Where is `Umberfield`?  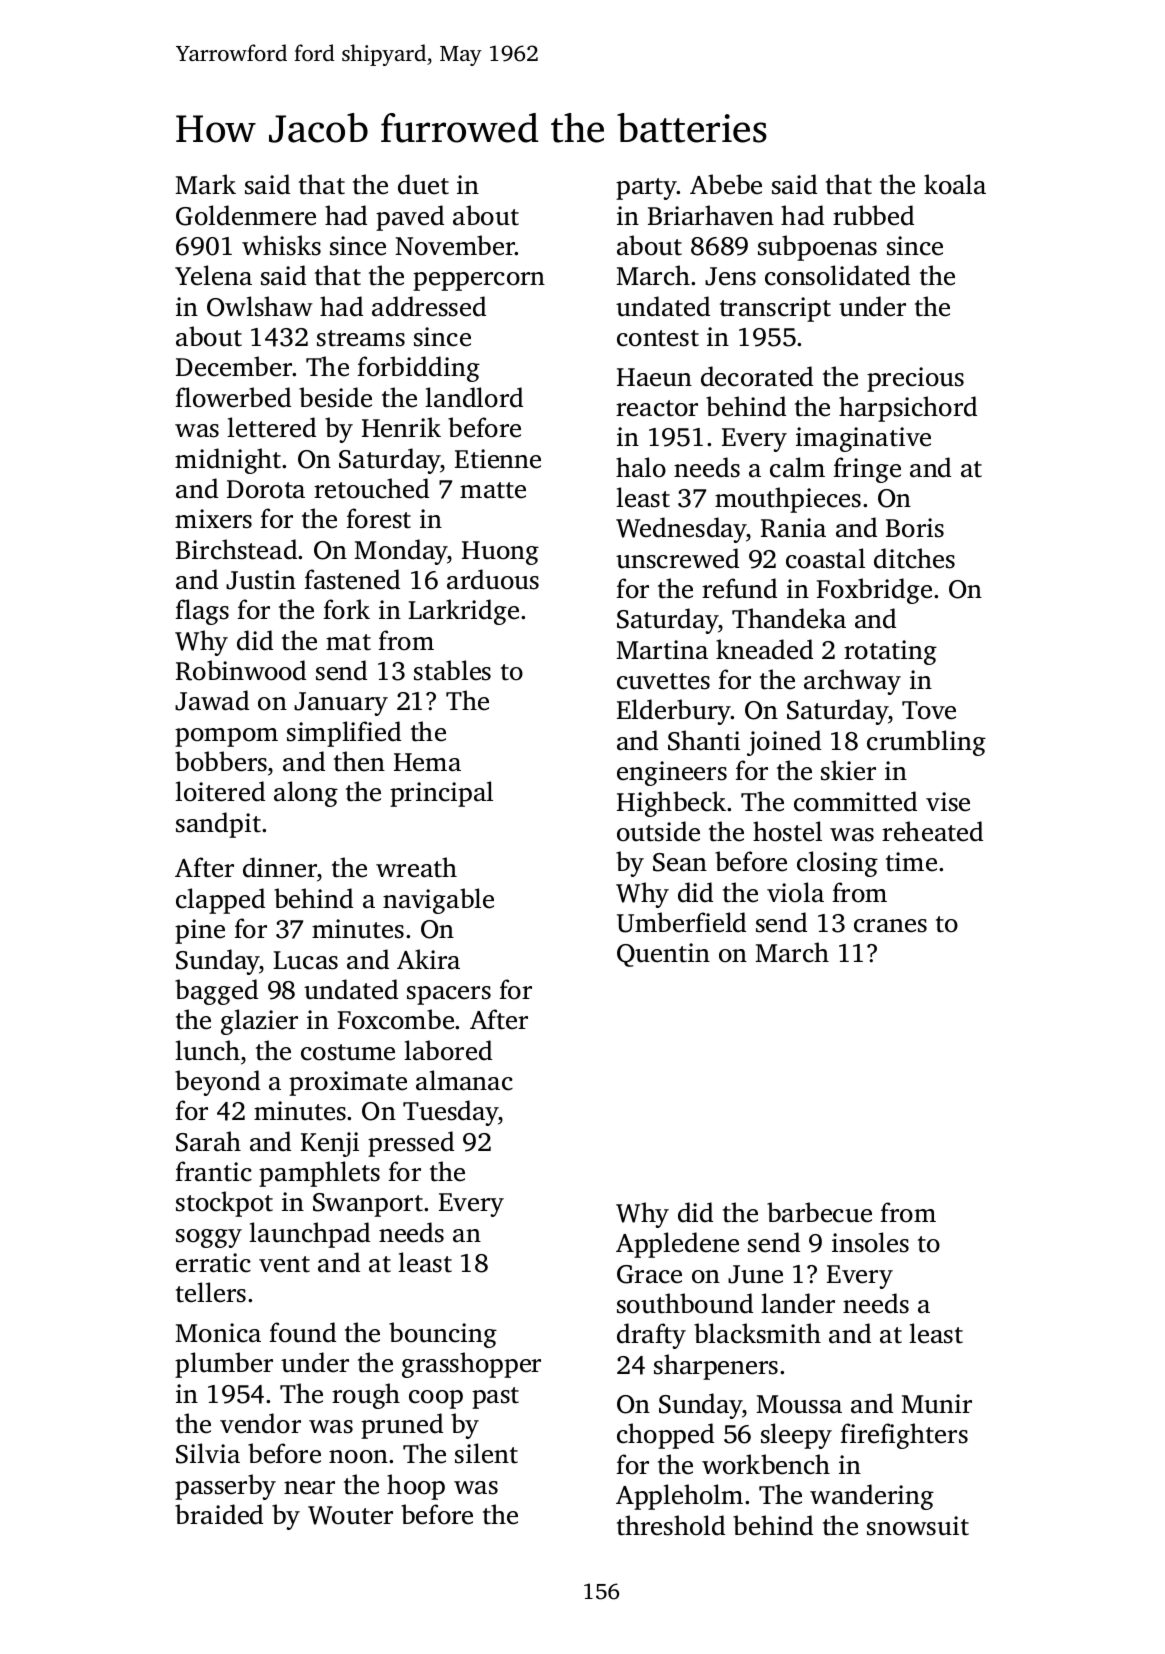
Umberfield is located at coordinates (681, 922).
